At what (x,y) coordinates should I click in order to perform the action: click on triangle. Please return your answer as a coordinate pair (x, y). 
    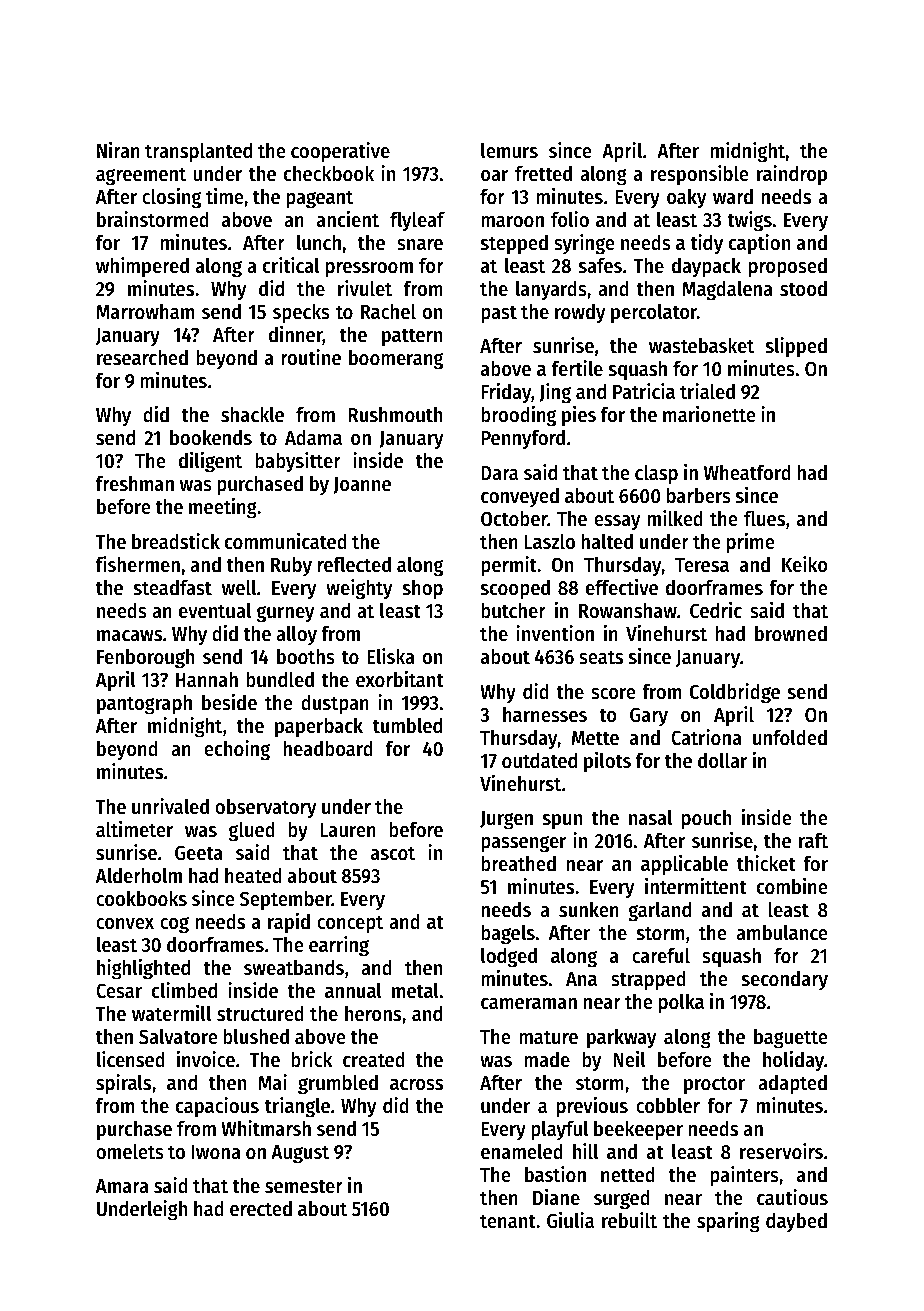
    Looking at the image, I should click on (297, 1107).
